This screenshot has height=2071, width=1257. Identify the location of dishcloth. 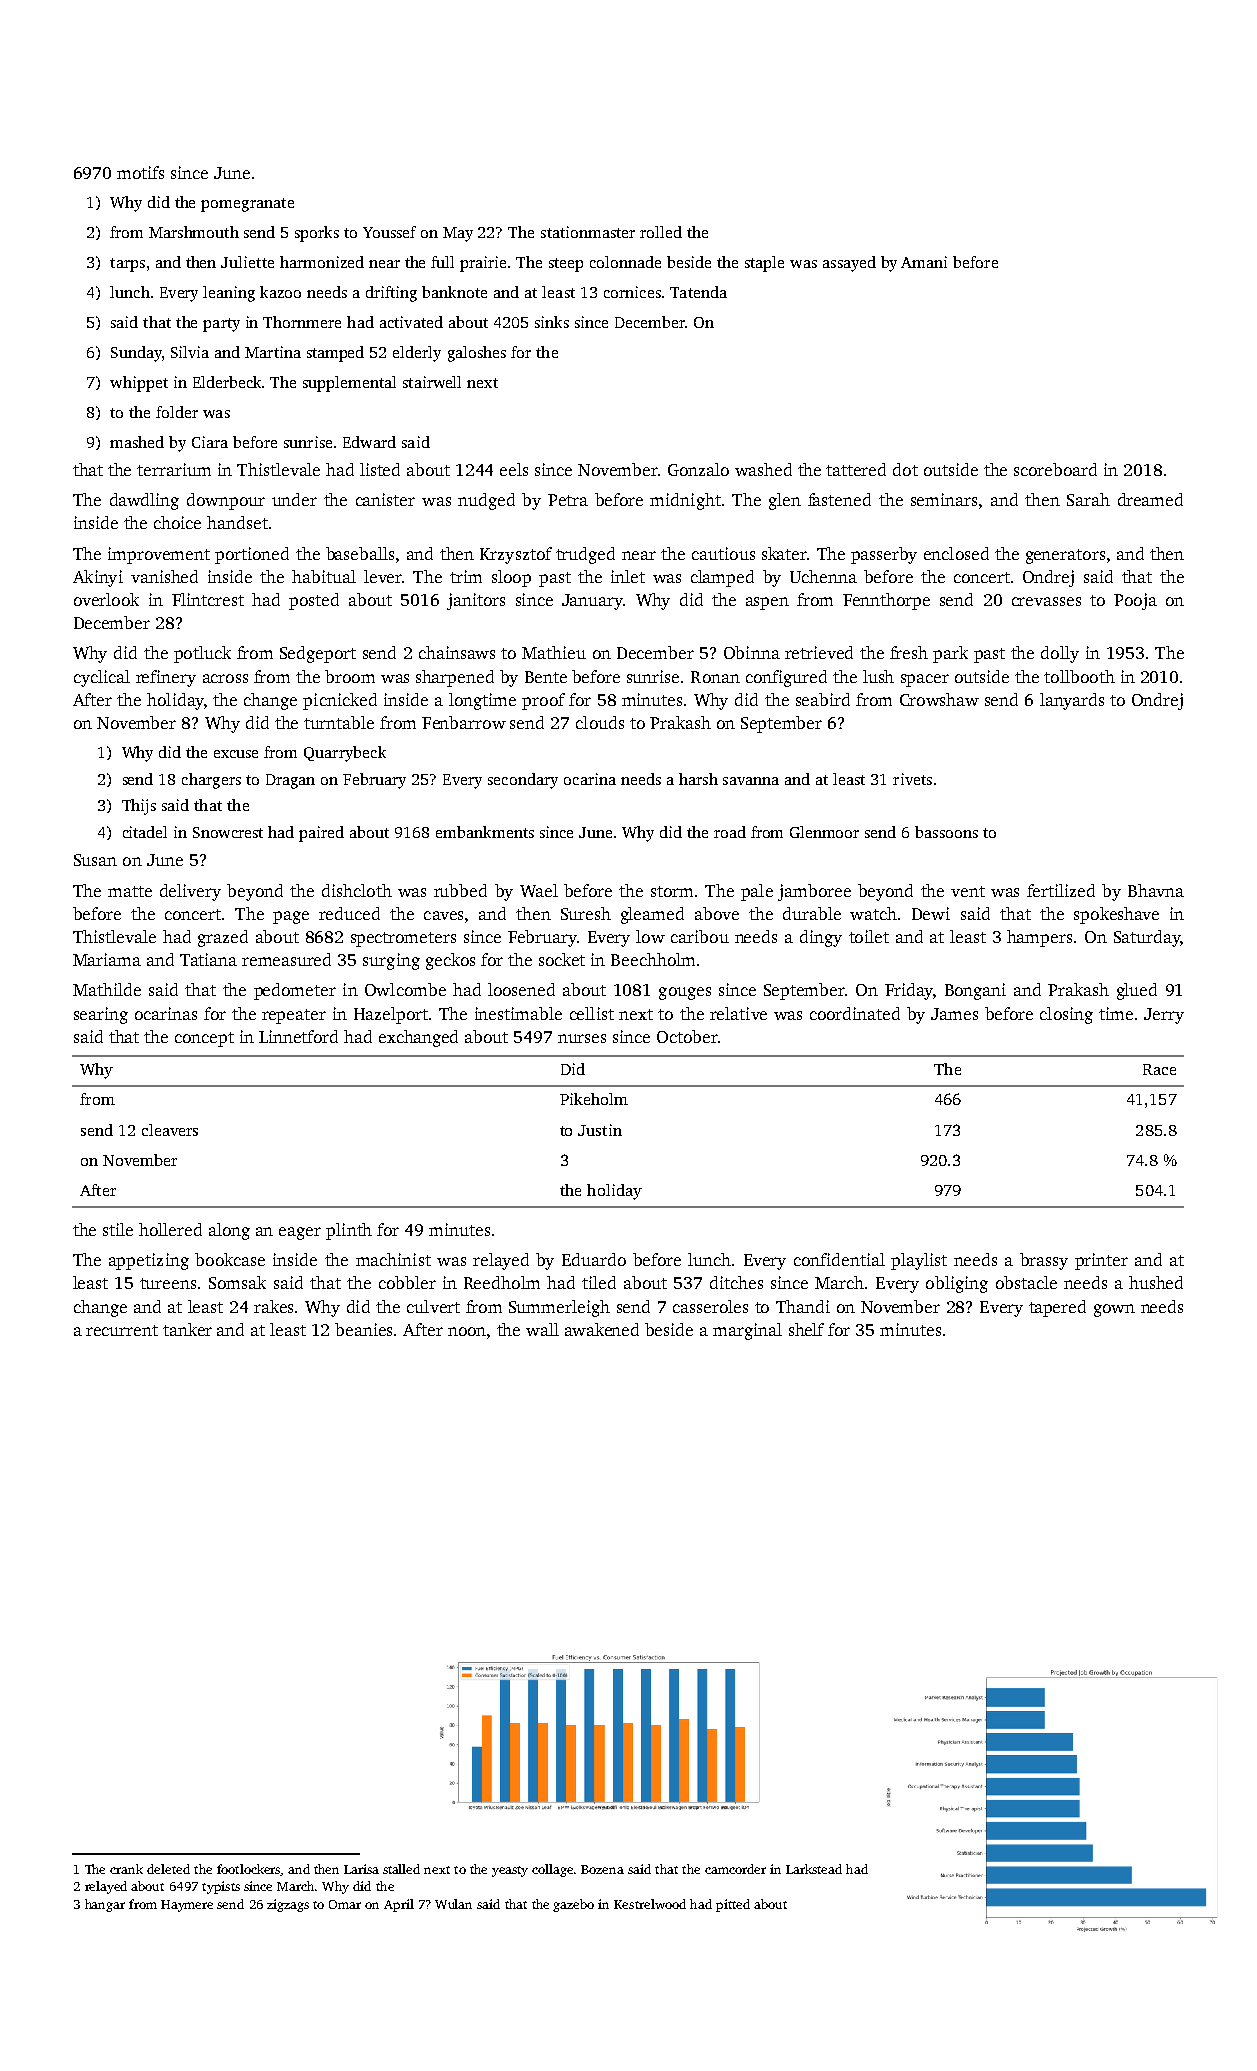
(357, 890).
